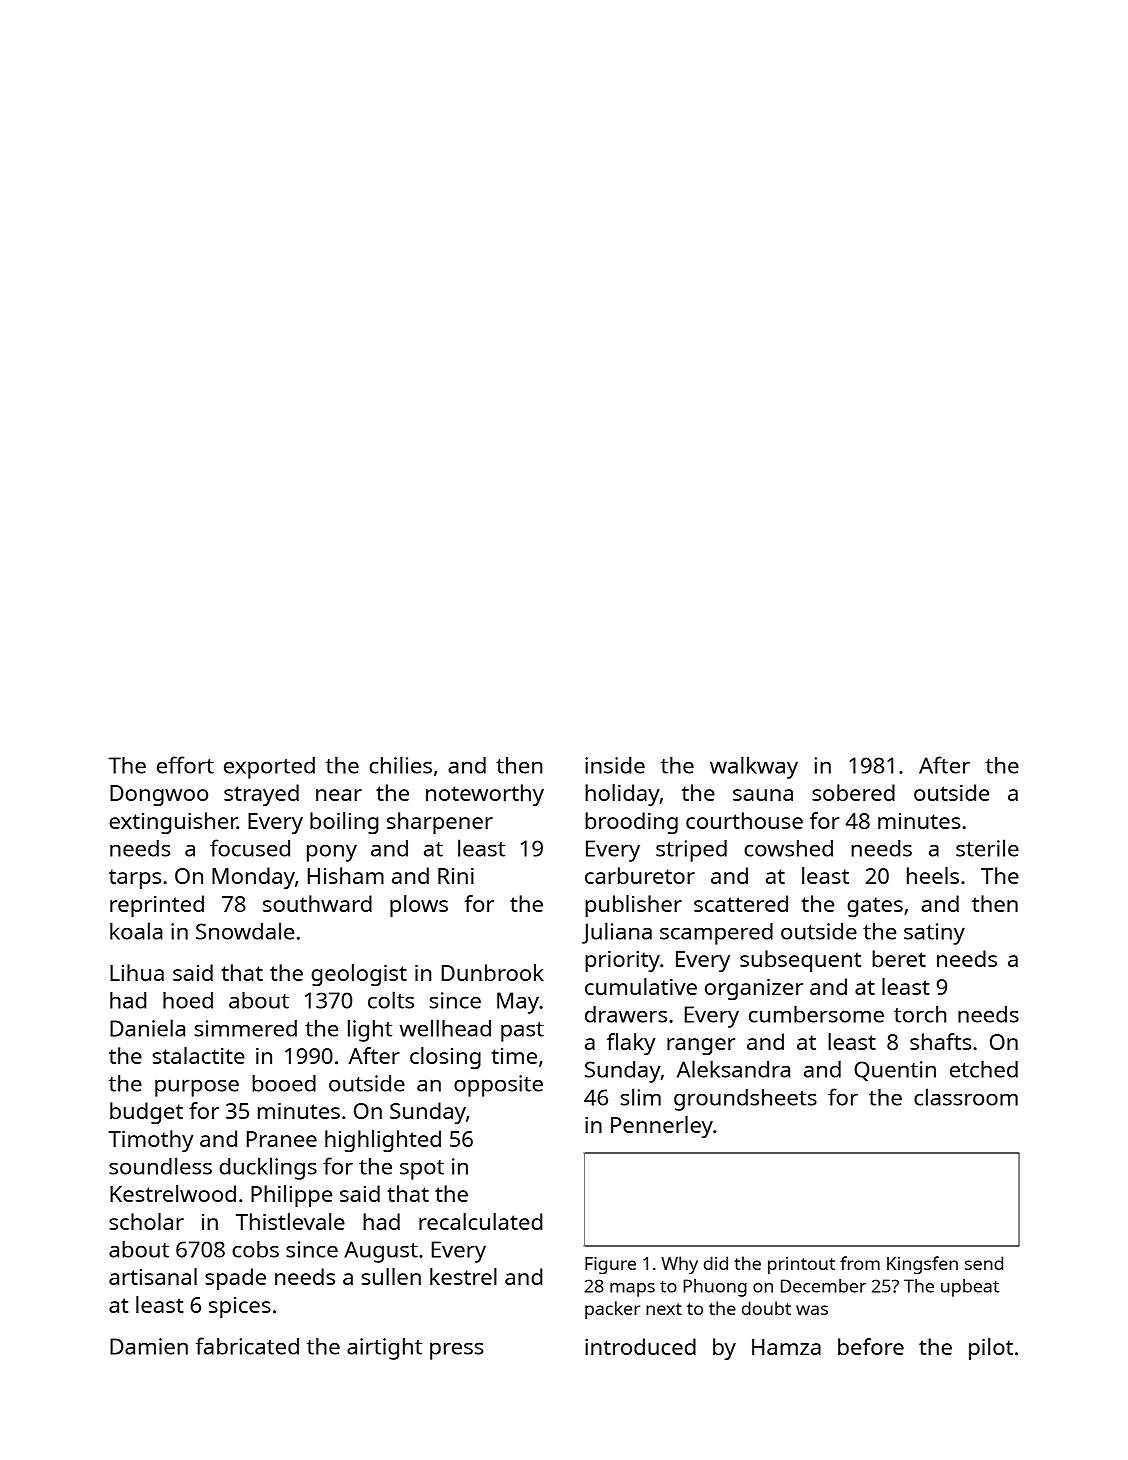 This image has height=1460, width=1128. What do you see at coordinates (149, 1346) in the image?
I see `Damien` at bounding box center [149, 1346].
